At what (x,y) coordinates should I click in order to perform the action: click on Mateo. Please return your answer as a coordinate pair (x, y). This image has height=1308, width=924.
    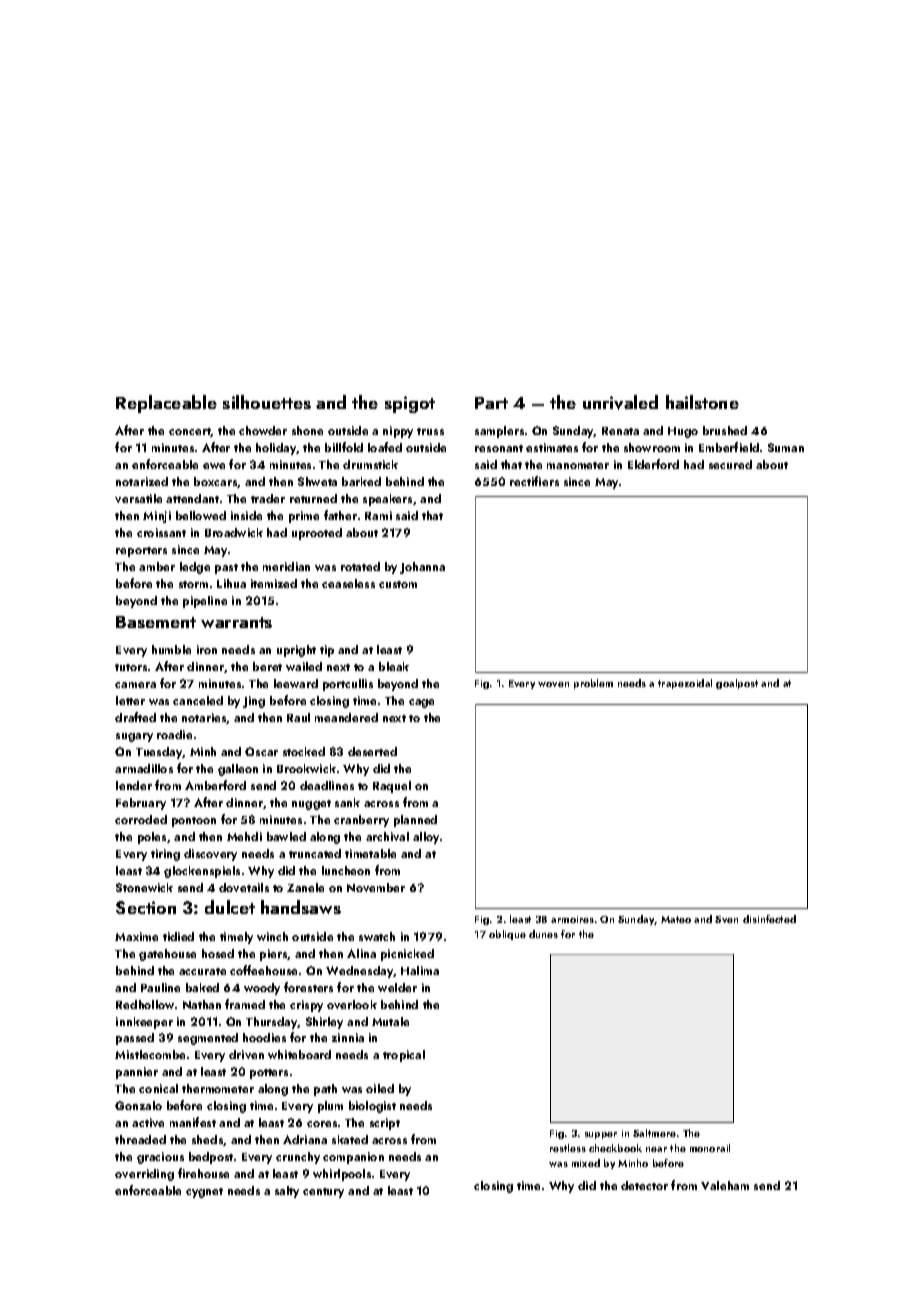
    Looking at the image, I should click on (676, 919).
